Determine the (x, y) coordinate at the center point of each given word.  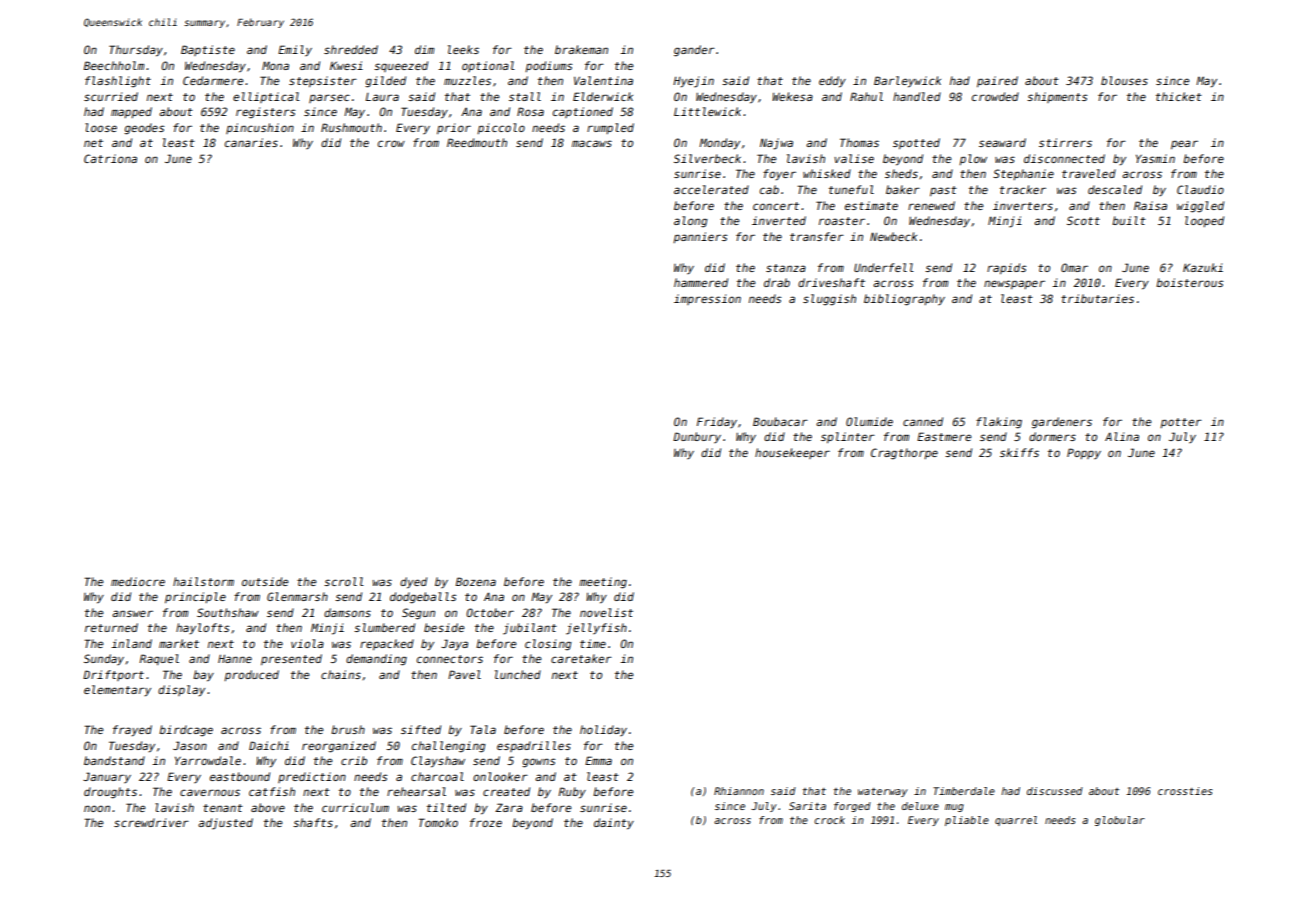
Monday (719, 144)
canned (923, 421)
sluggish (829, 300)
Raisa (1150, 205)
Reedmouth (477, 142)
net (93, 143)
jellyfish (596, 629)
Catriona (110, 158)
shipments (1057, 97)
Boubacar (780, 421)
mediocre (138, 581)
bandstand (114, 760)
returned (111, 627)
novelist (606, 612)
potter (1181, 423)
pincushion (260, 128)
